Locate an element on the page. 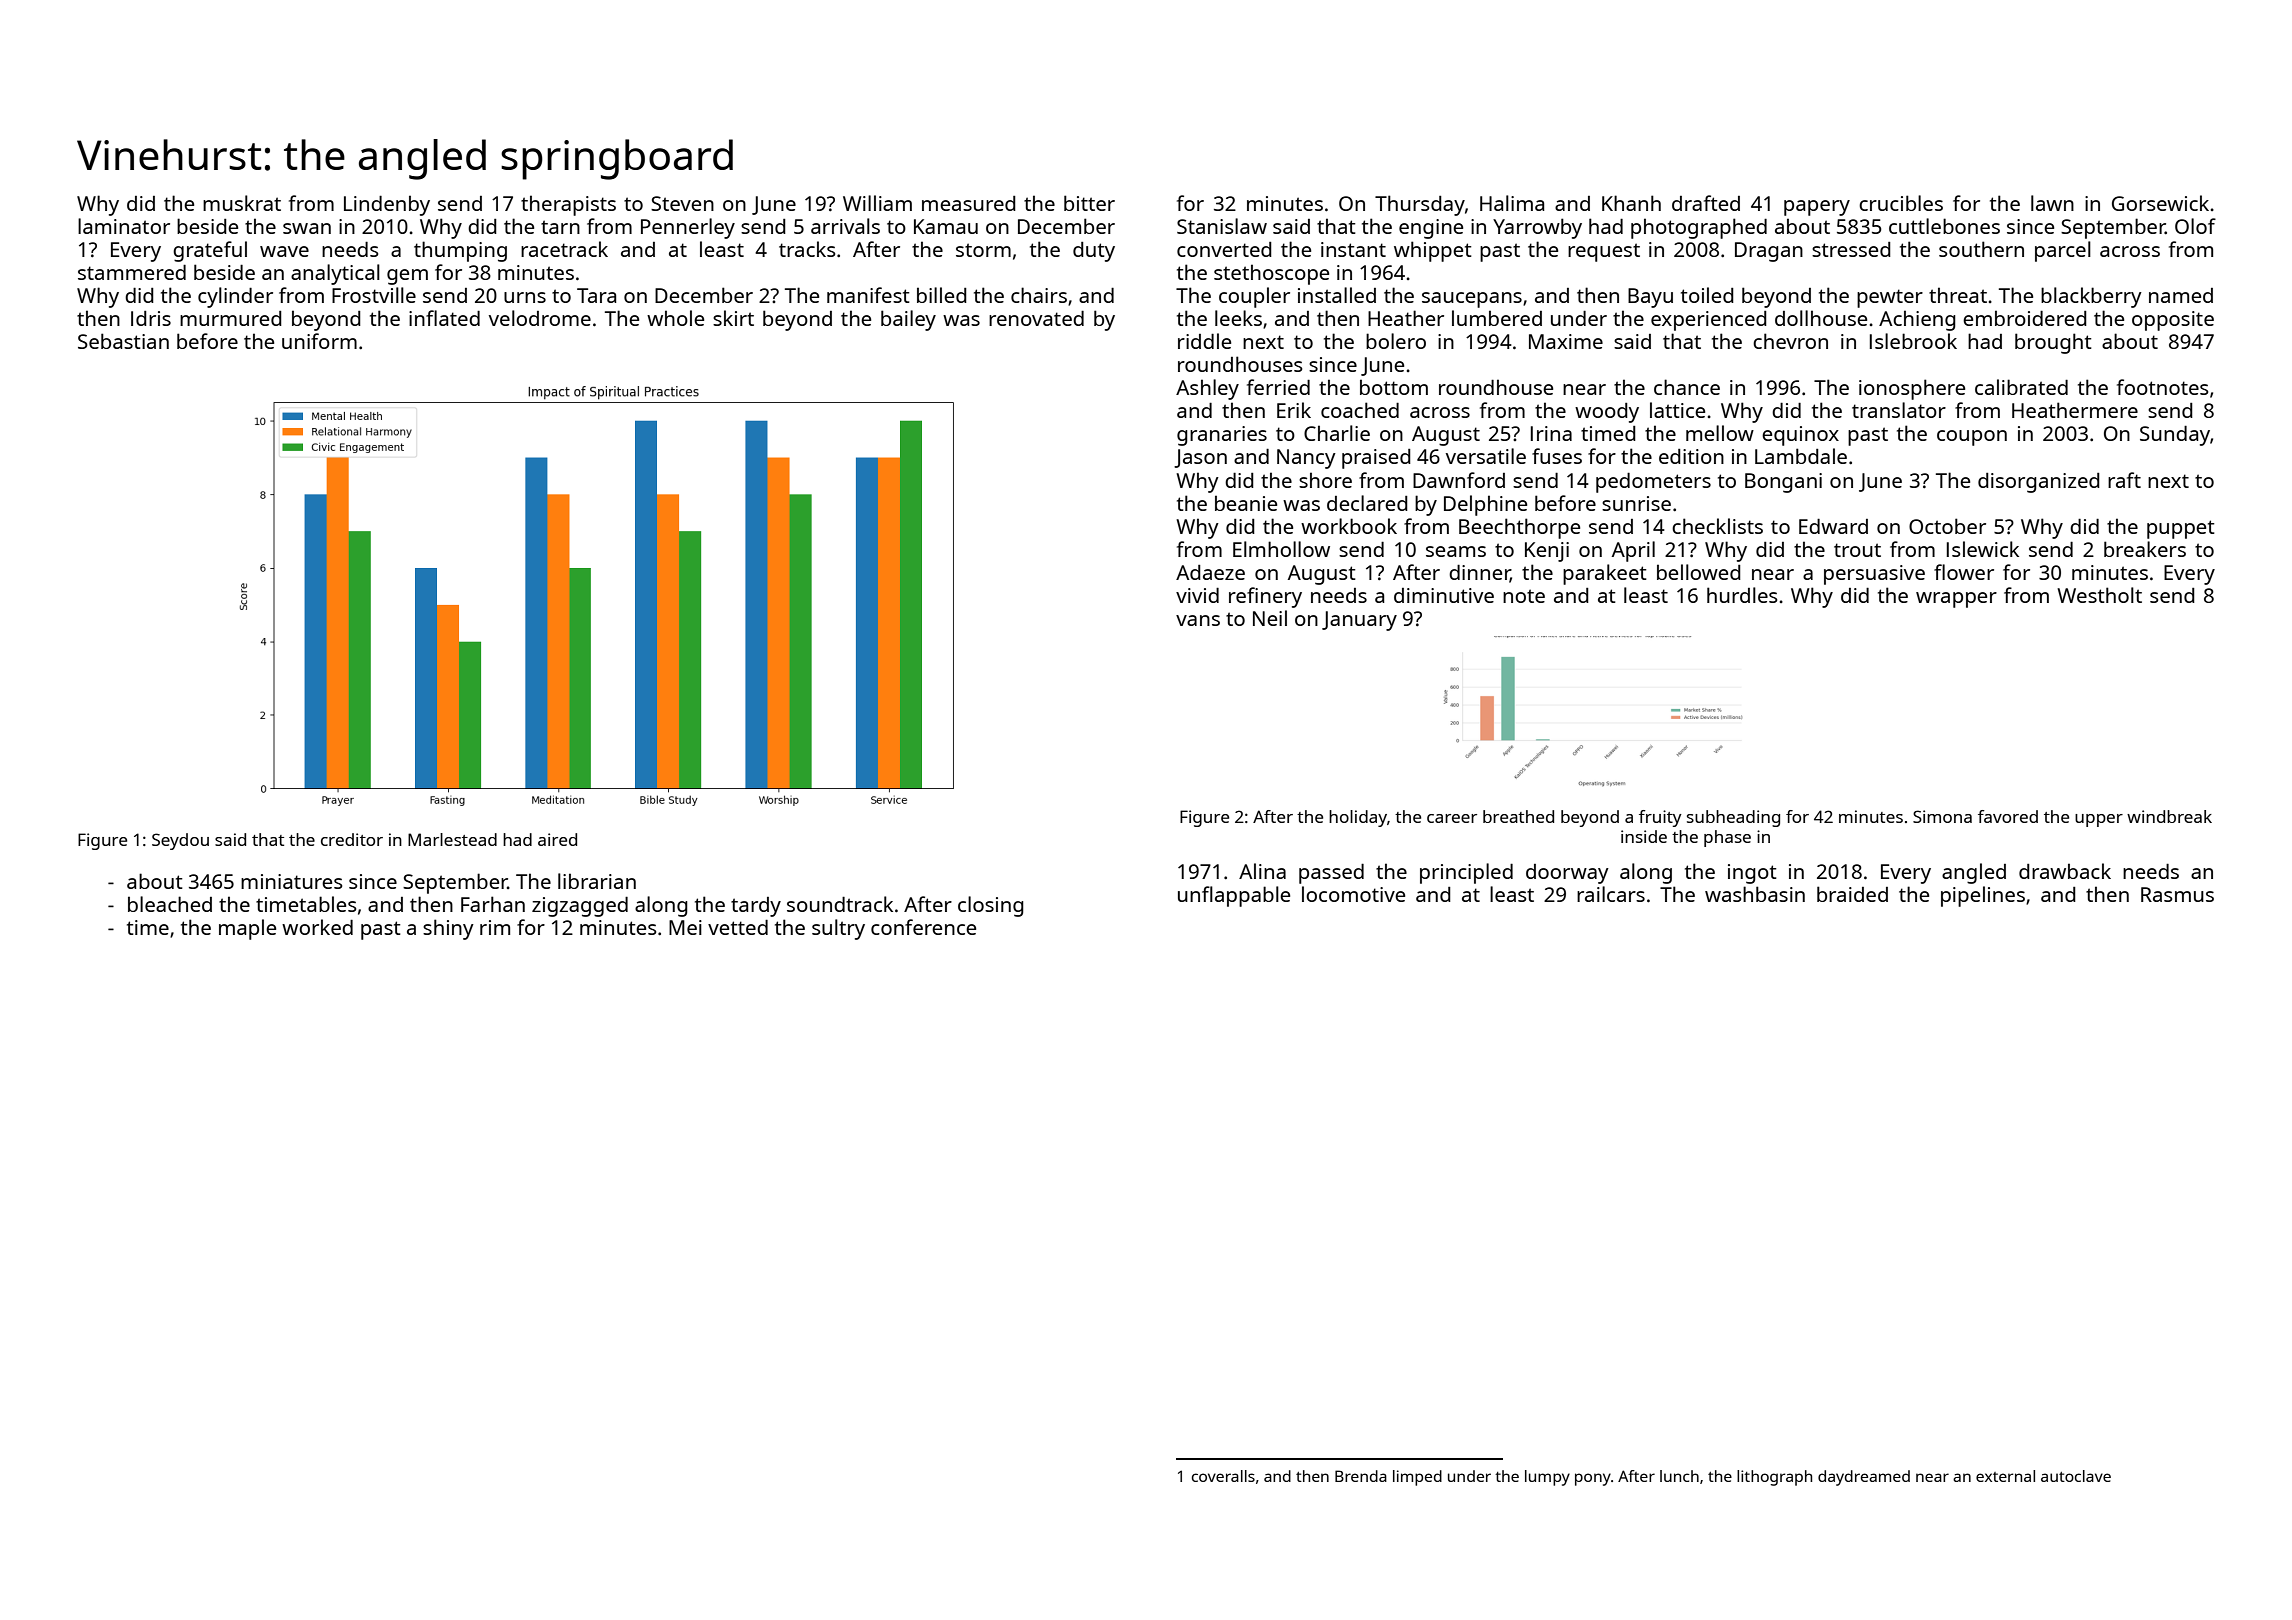  locomotive is located at coordinates (1353, 894).
